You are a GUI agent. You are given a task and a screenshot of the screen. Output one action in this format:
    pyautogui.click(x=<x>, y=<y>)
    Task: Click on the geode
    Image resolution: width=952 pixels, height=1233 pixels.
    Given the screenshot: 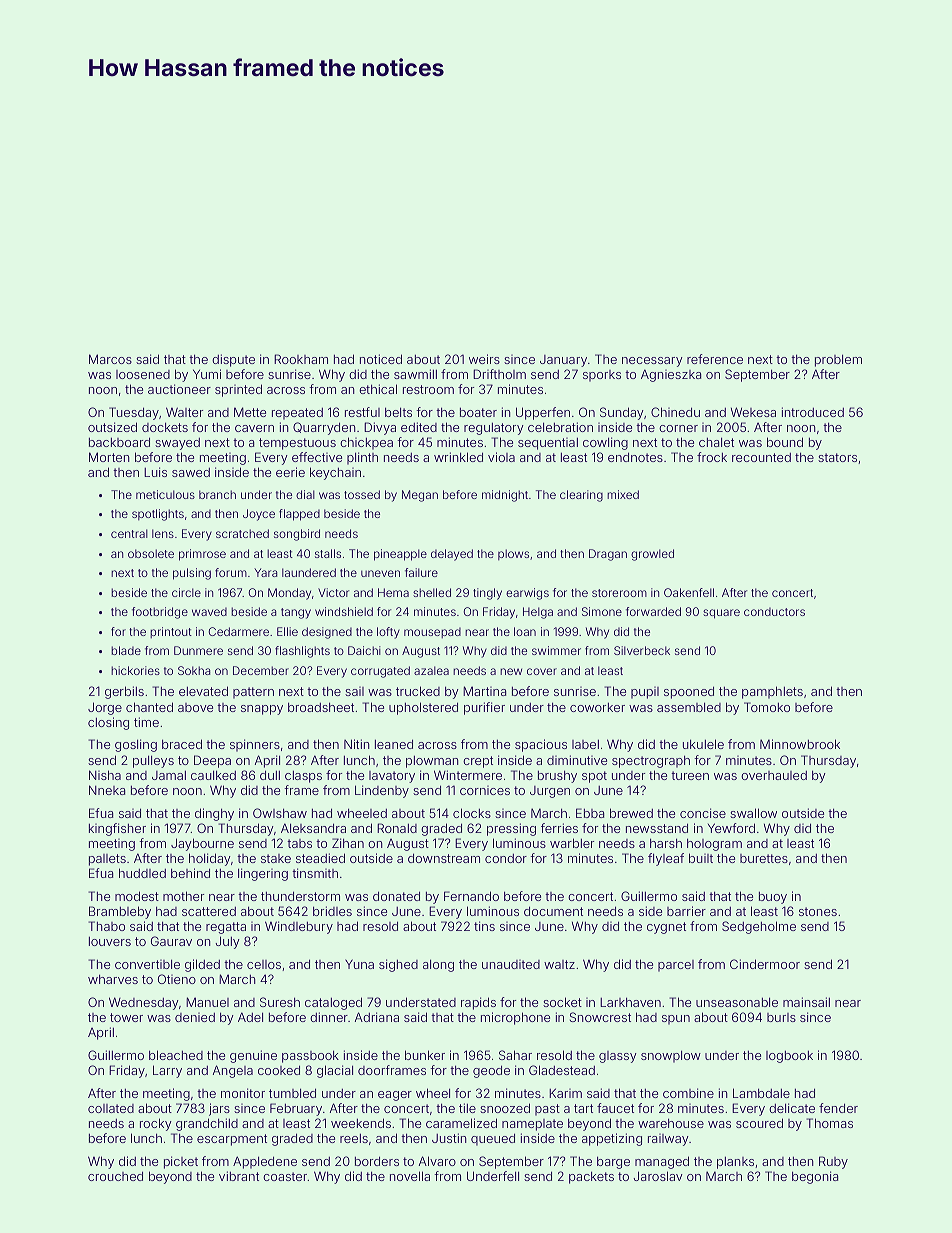 What is the action you would take?
    pyautogui.click(x=491, y=1072)
